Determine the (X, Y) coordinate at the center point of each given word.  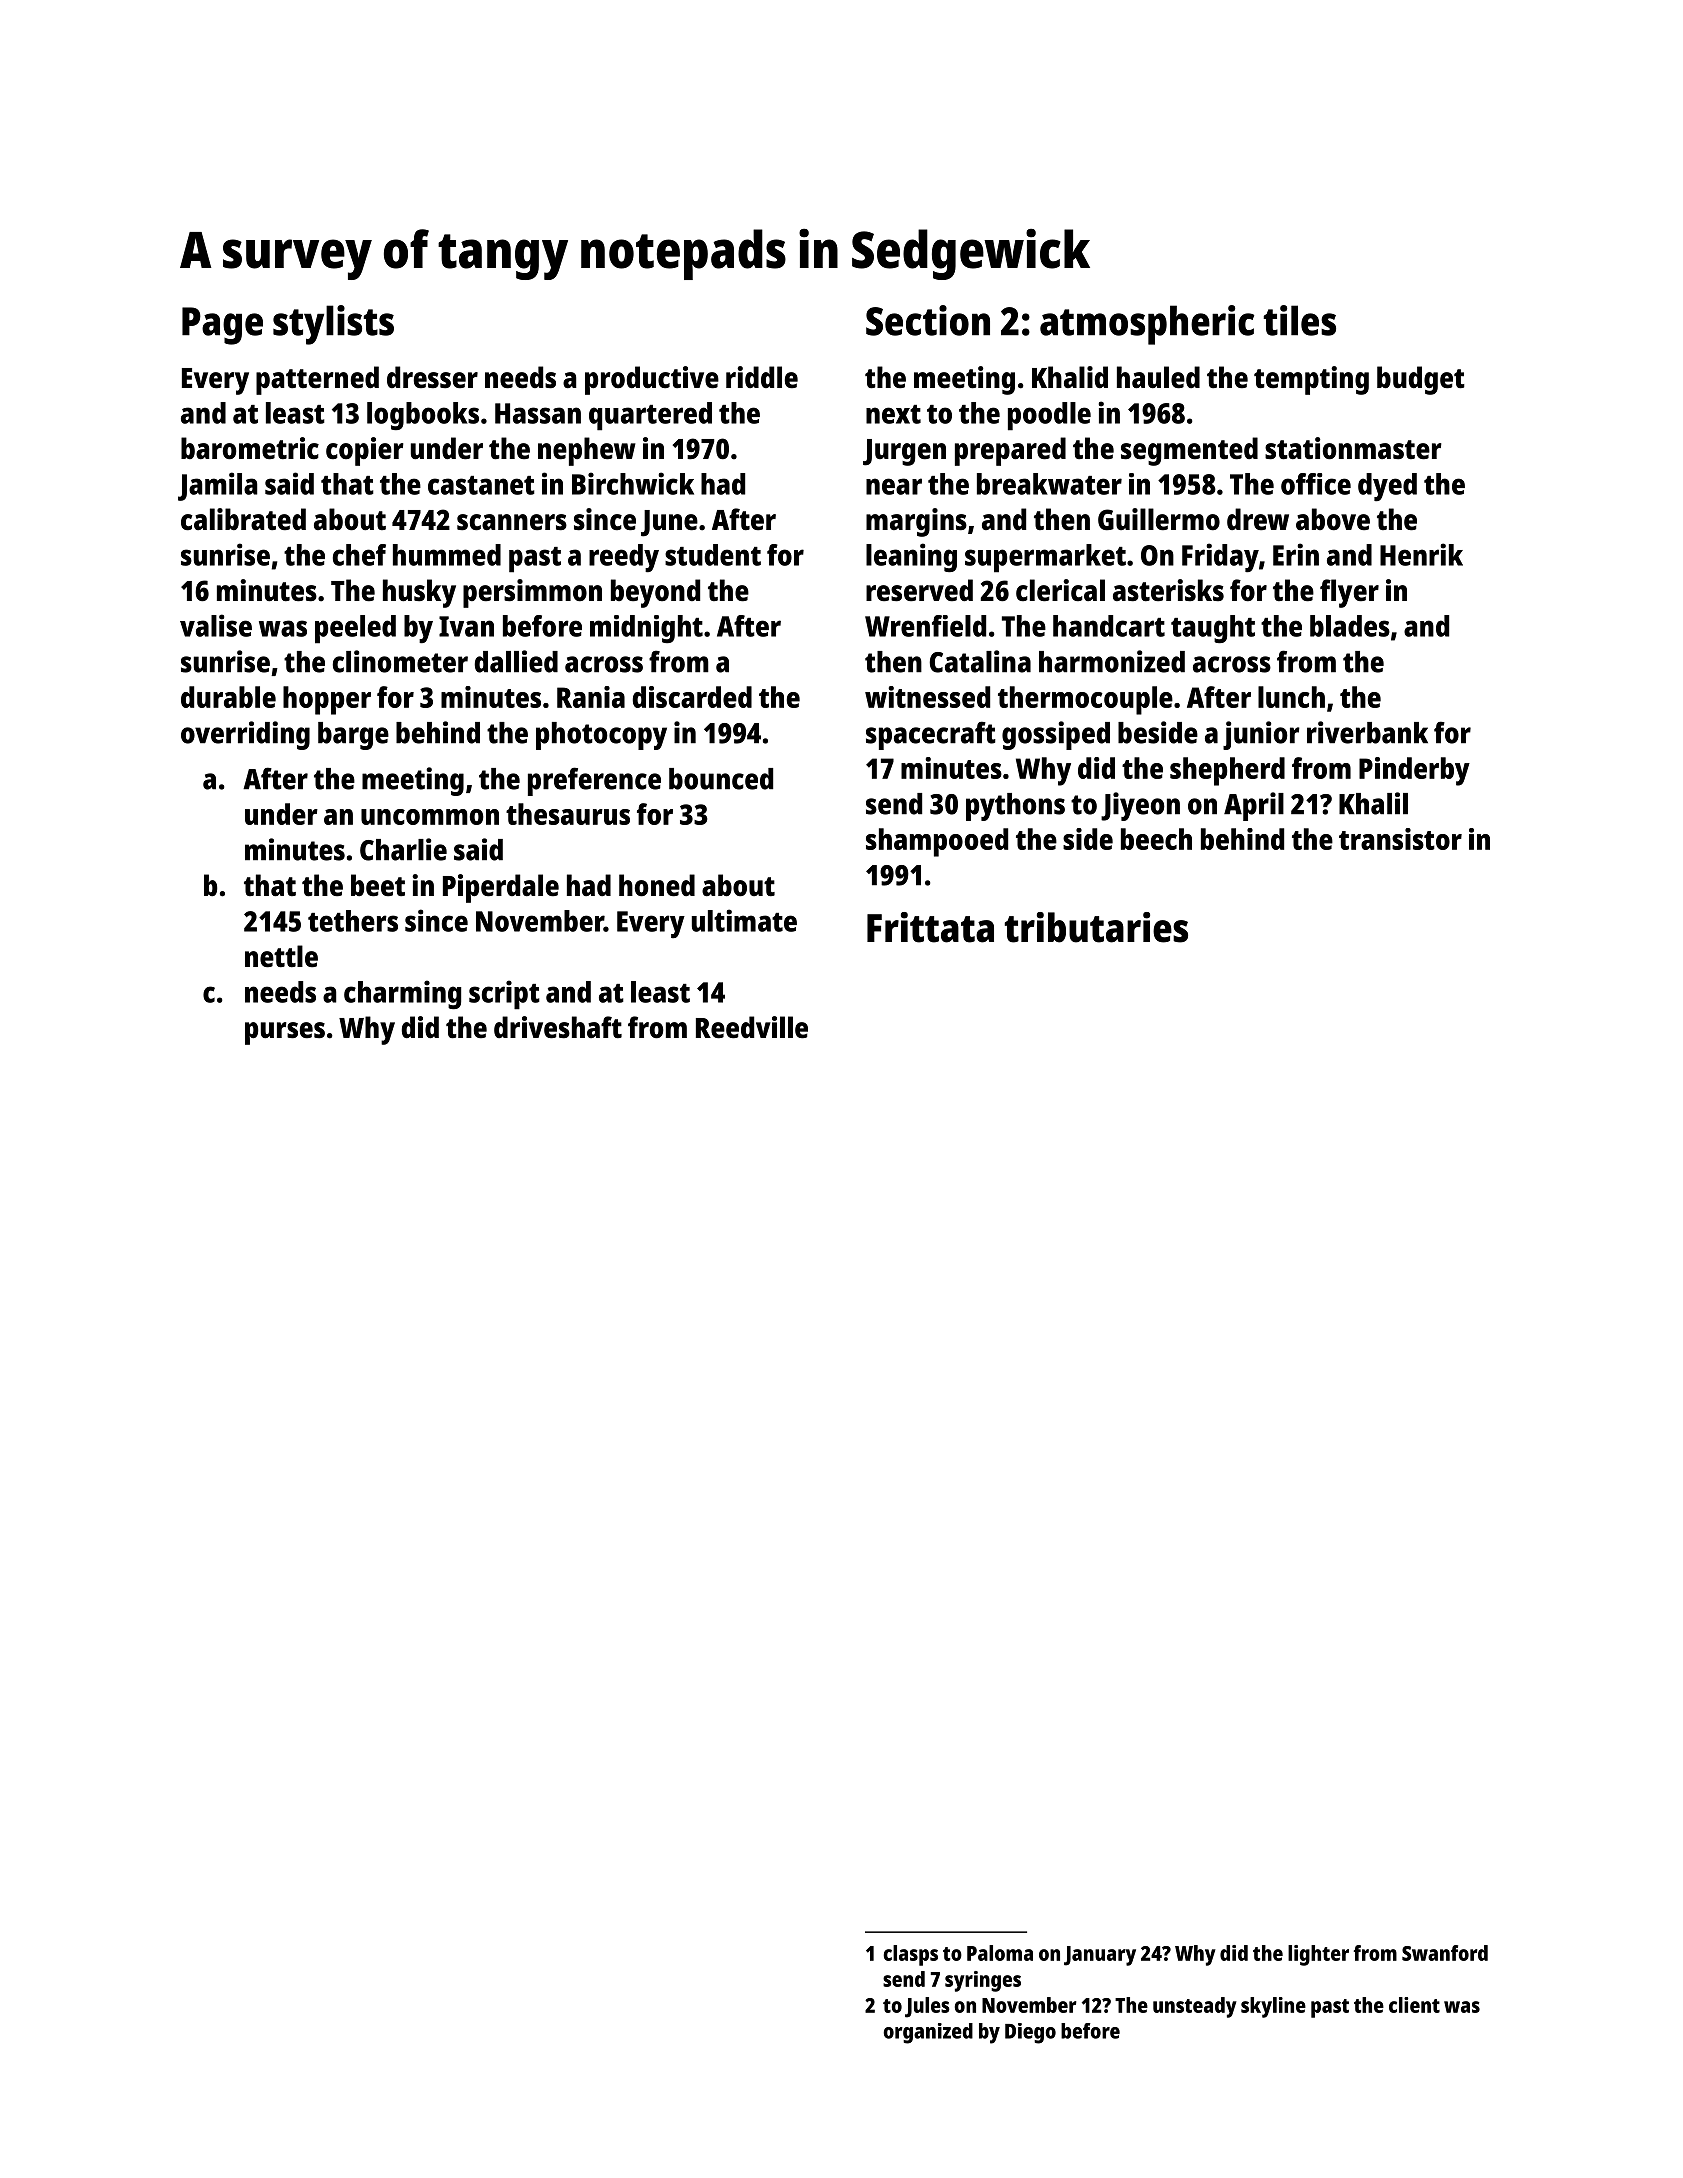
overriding (245, 735)
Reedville (752, 1027)
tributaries (1096, 927)
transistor (1400, 839)
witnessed (927, 697)
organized (928, 2033)
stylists (333, 325)
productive (652, 380)
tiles (1299, 320)
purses (285, 1033)
